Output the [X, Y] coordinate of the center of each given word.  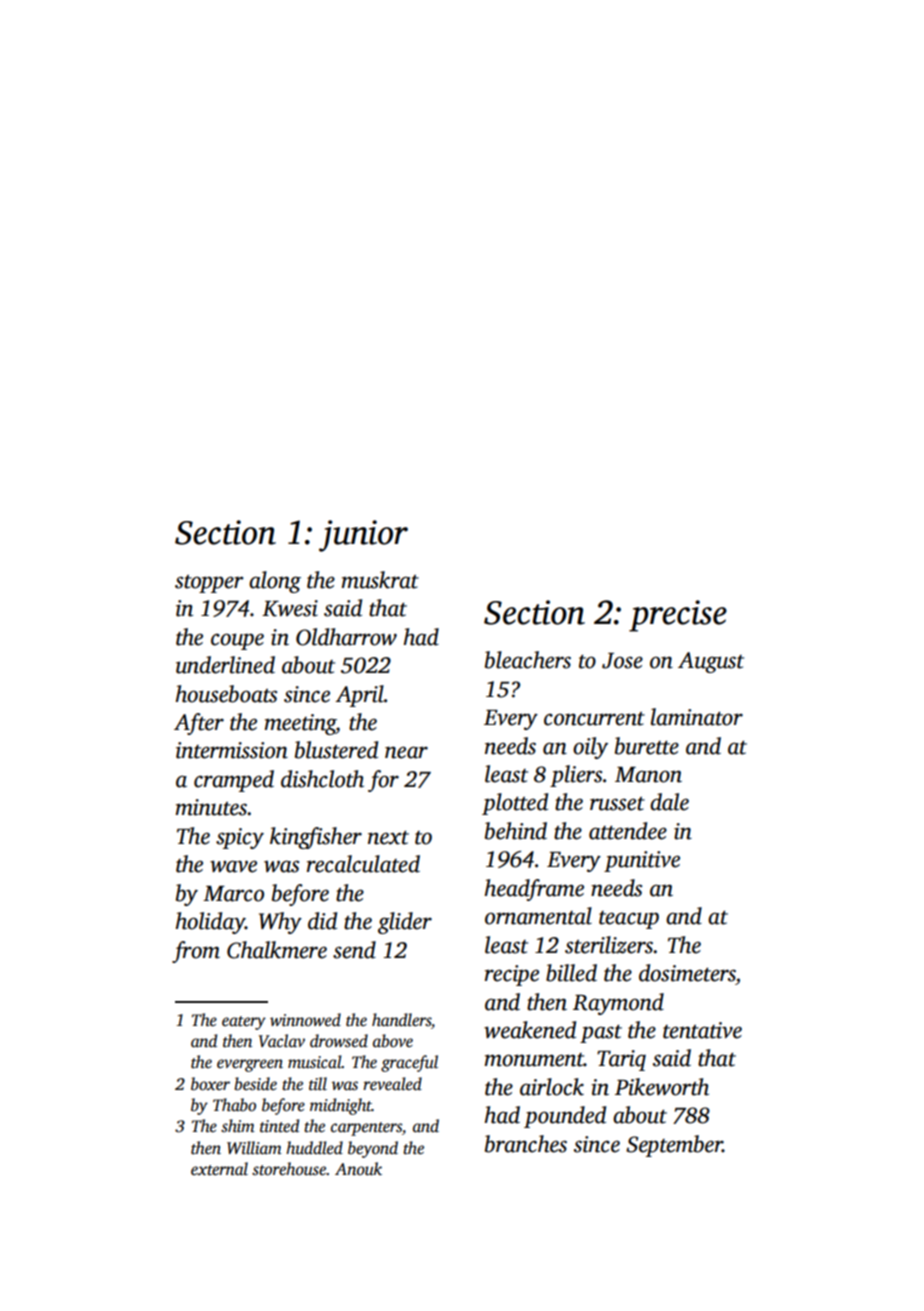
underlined [225, 665]
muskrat [380, 580]
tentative [702, 1030]
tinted [279, 1126]
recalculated [363, 864]
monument [534, 1060]
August [711, 662]
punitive [642, 861]
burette [647, 746]
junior [363, 536]
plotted [515, 804]
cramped [234, 781]
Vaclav [282, 1041]
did [322, 921]
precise [678, 616]
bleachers [528, 660]
